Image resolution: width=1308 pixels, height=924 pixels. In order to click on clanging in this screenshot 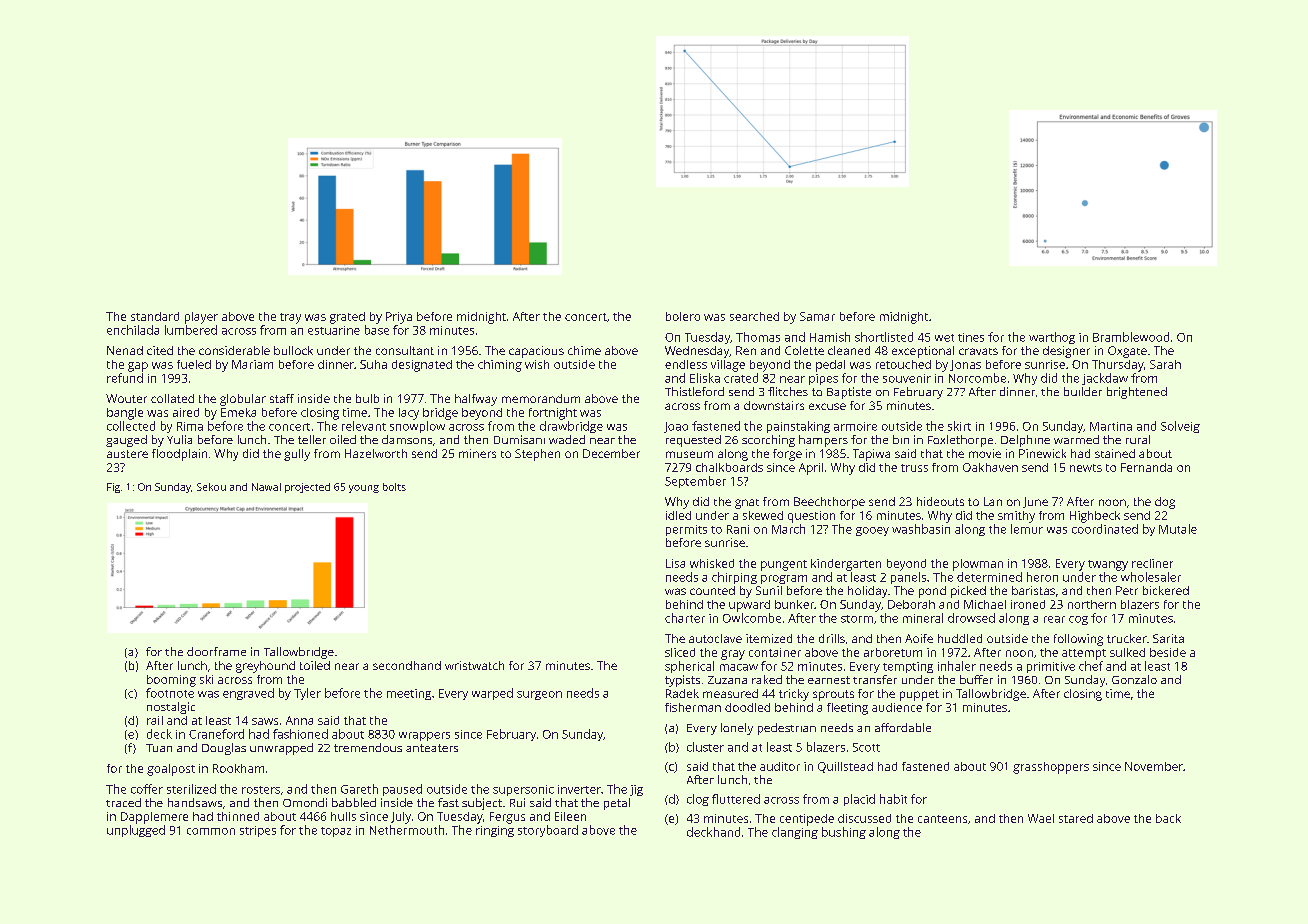, I will do `click(795, 833)`.
